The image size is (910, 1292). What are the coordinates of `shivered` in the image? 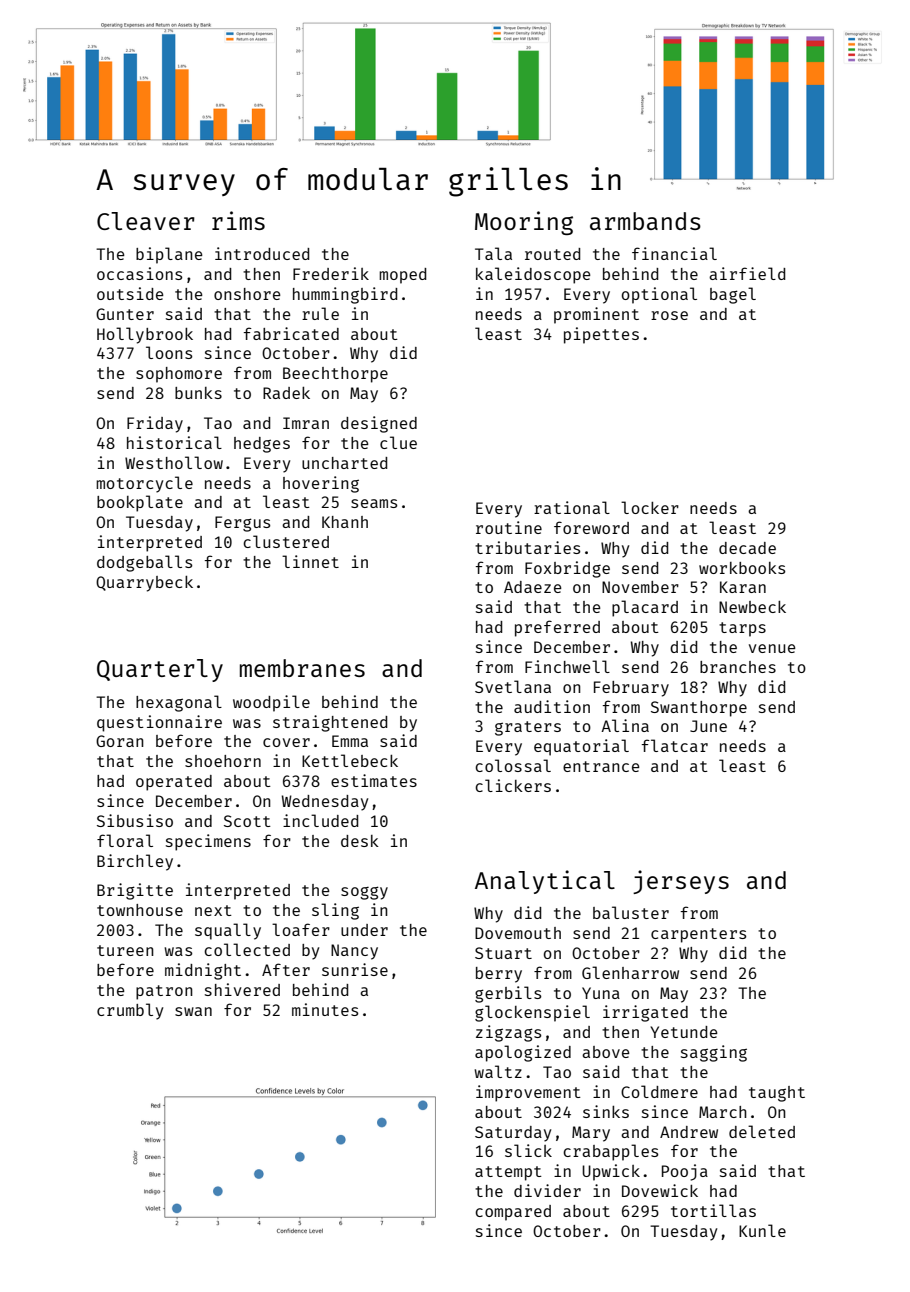 It's located at (242, 989).
